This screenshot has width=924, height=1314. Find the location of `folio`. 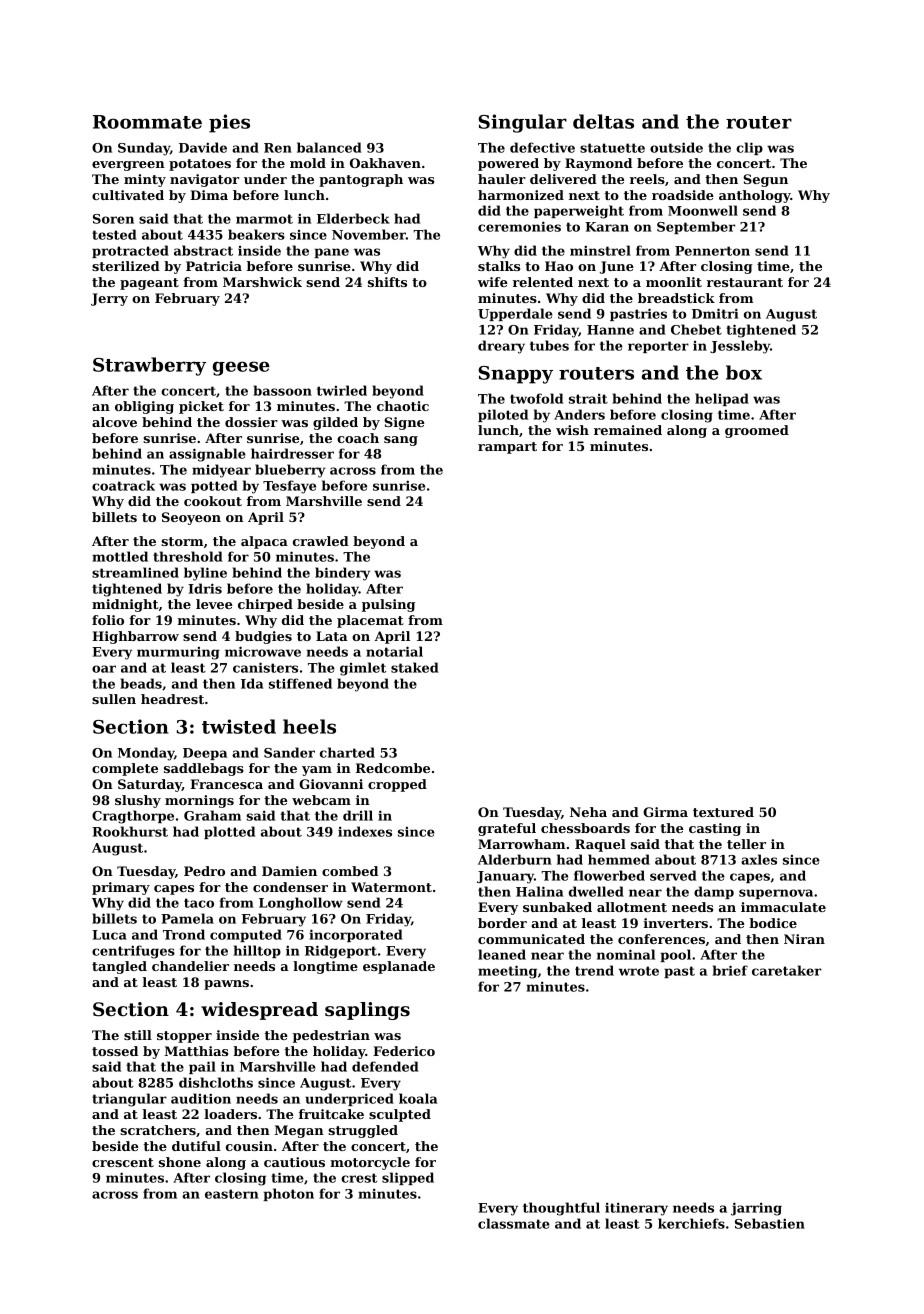

folio is located at coordinates (108, 620).
